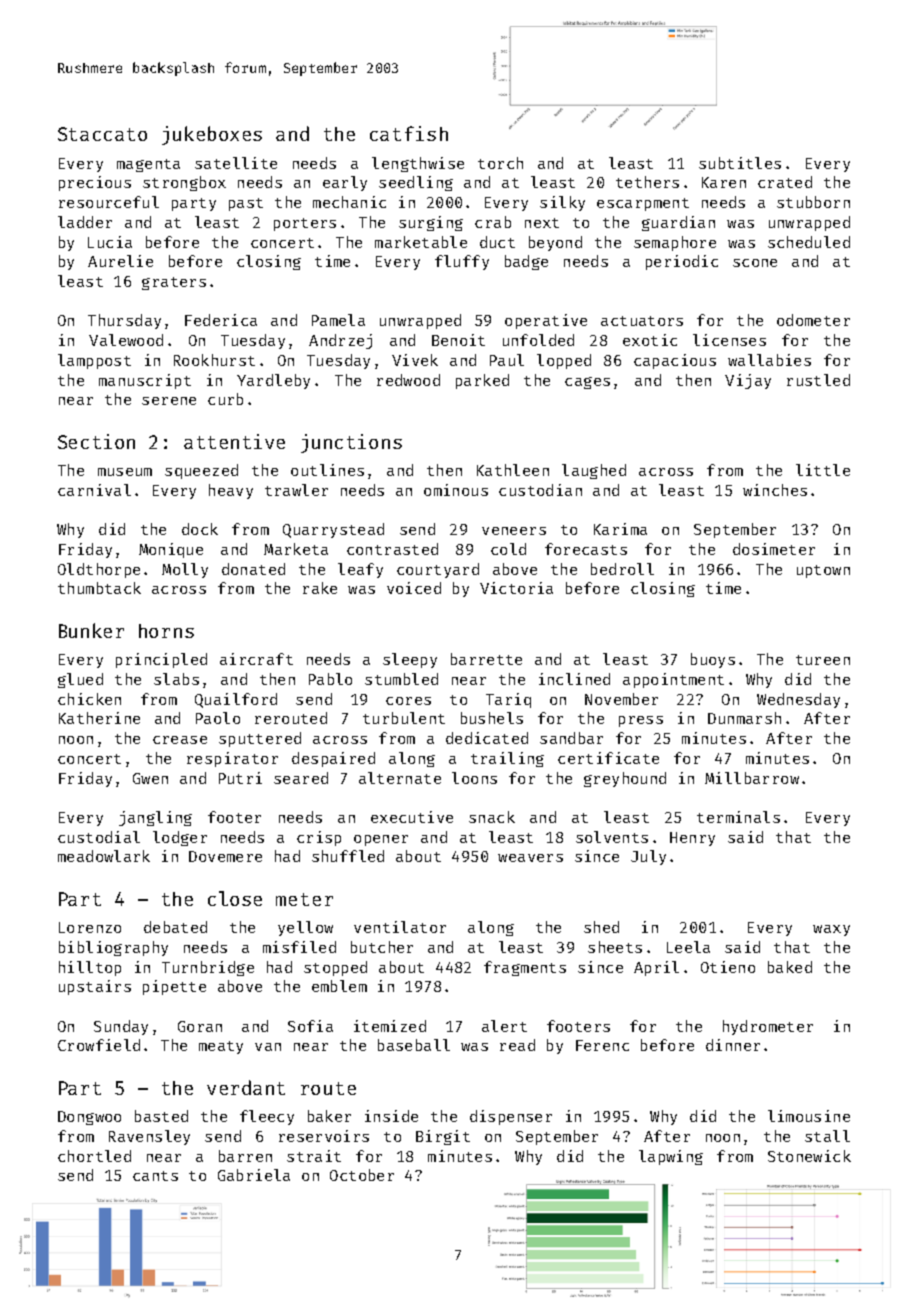 The width and height of the page is (908, 1316). What do you see at coordinates (184, 183) in the page?
I see `strongbox` at bounding box center [184, 183].
